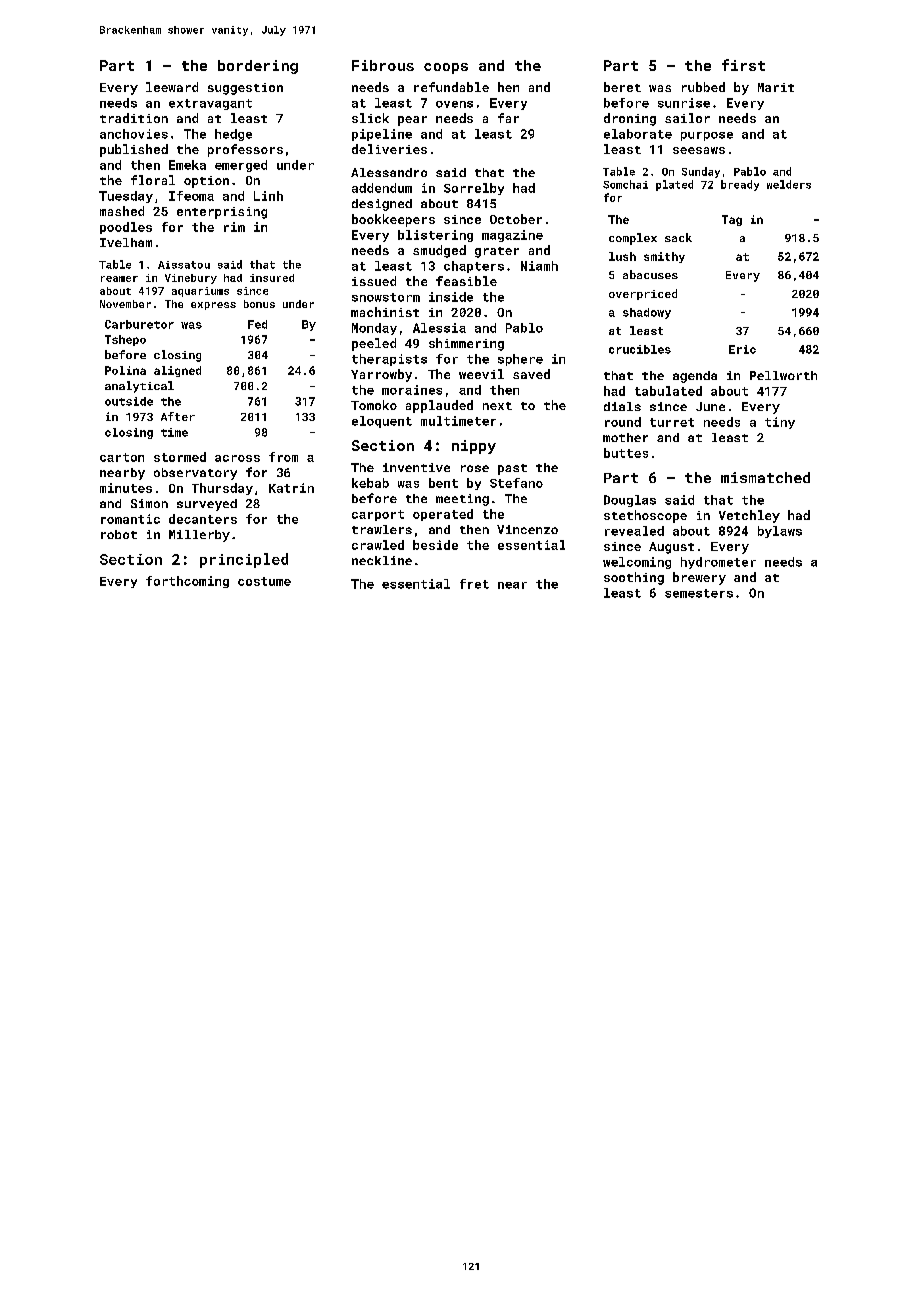 The image size is (924, 1308). Describe the element at coordinates (272, 278) in the image. I see `insured` at that location.
